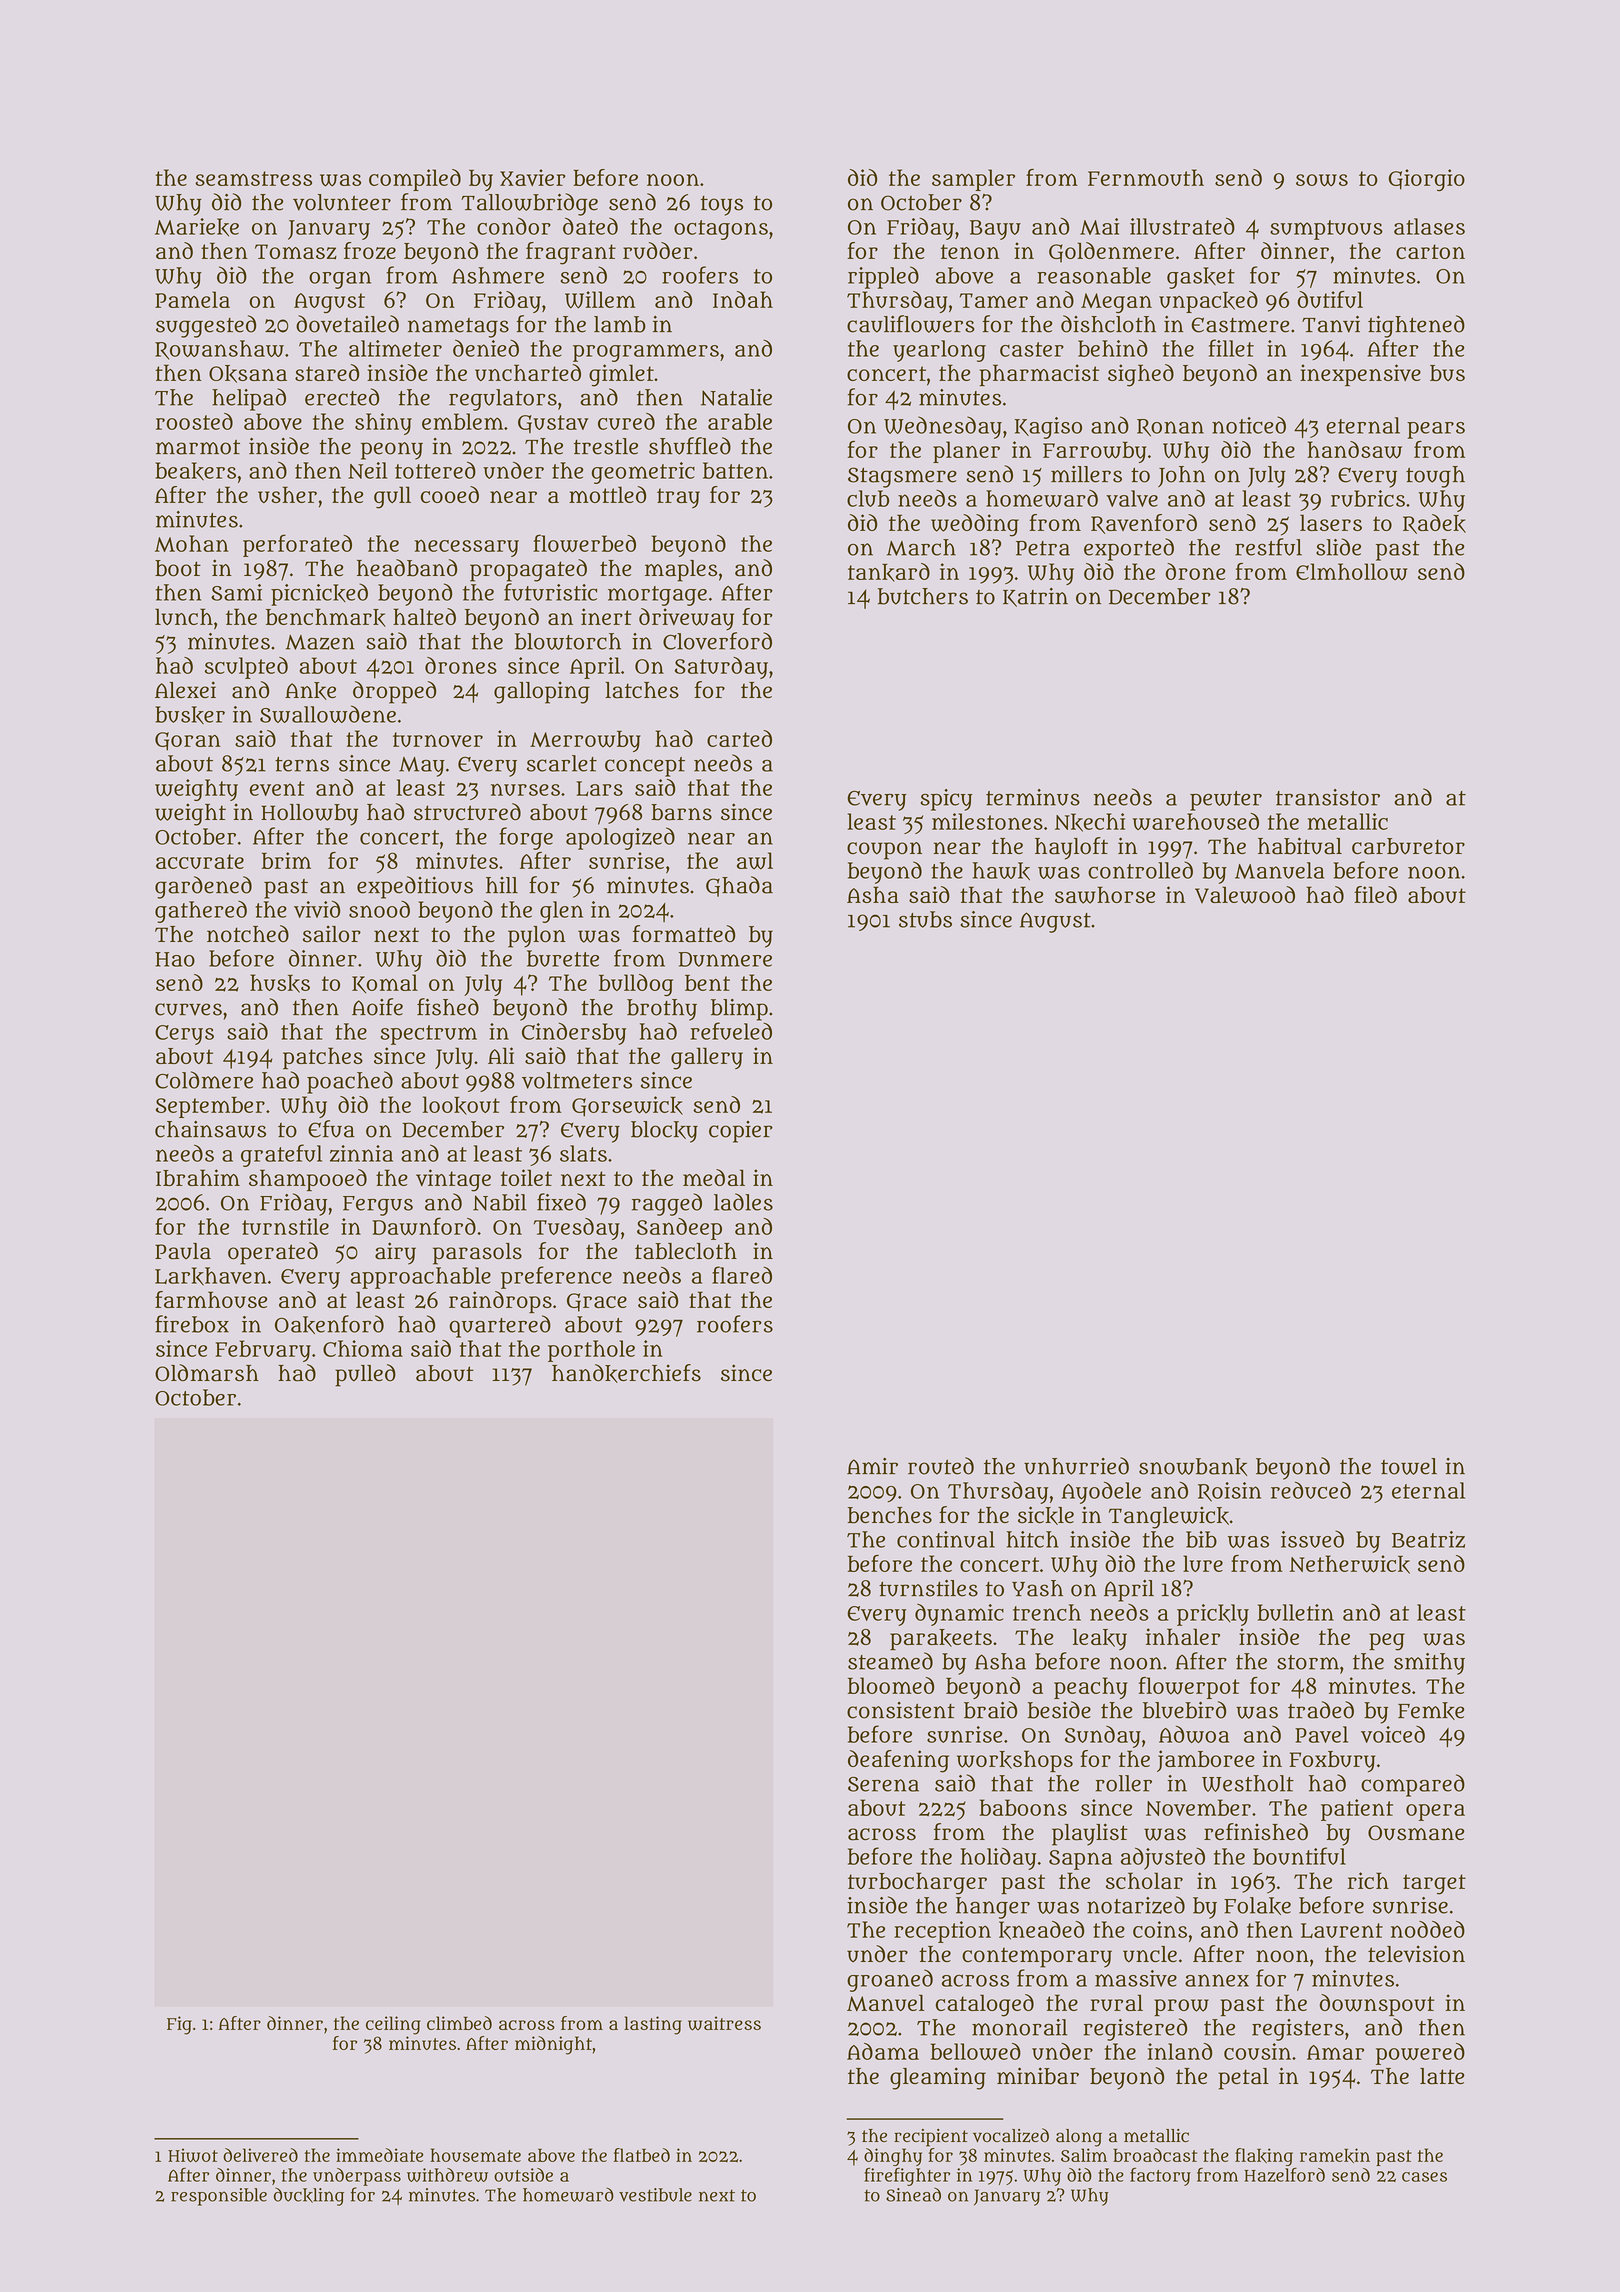  I want to click on sampler, so click(973, 180).
